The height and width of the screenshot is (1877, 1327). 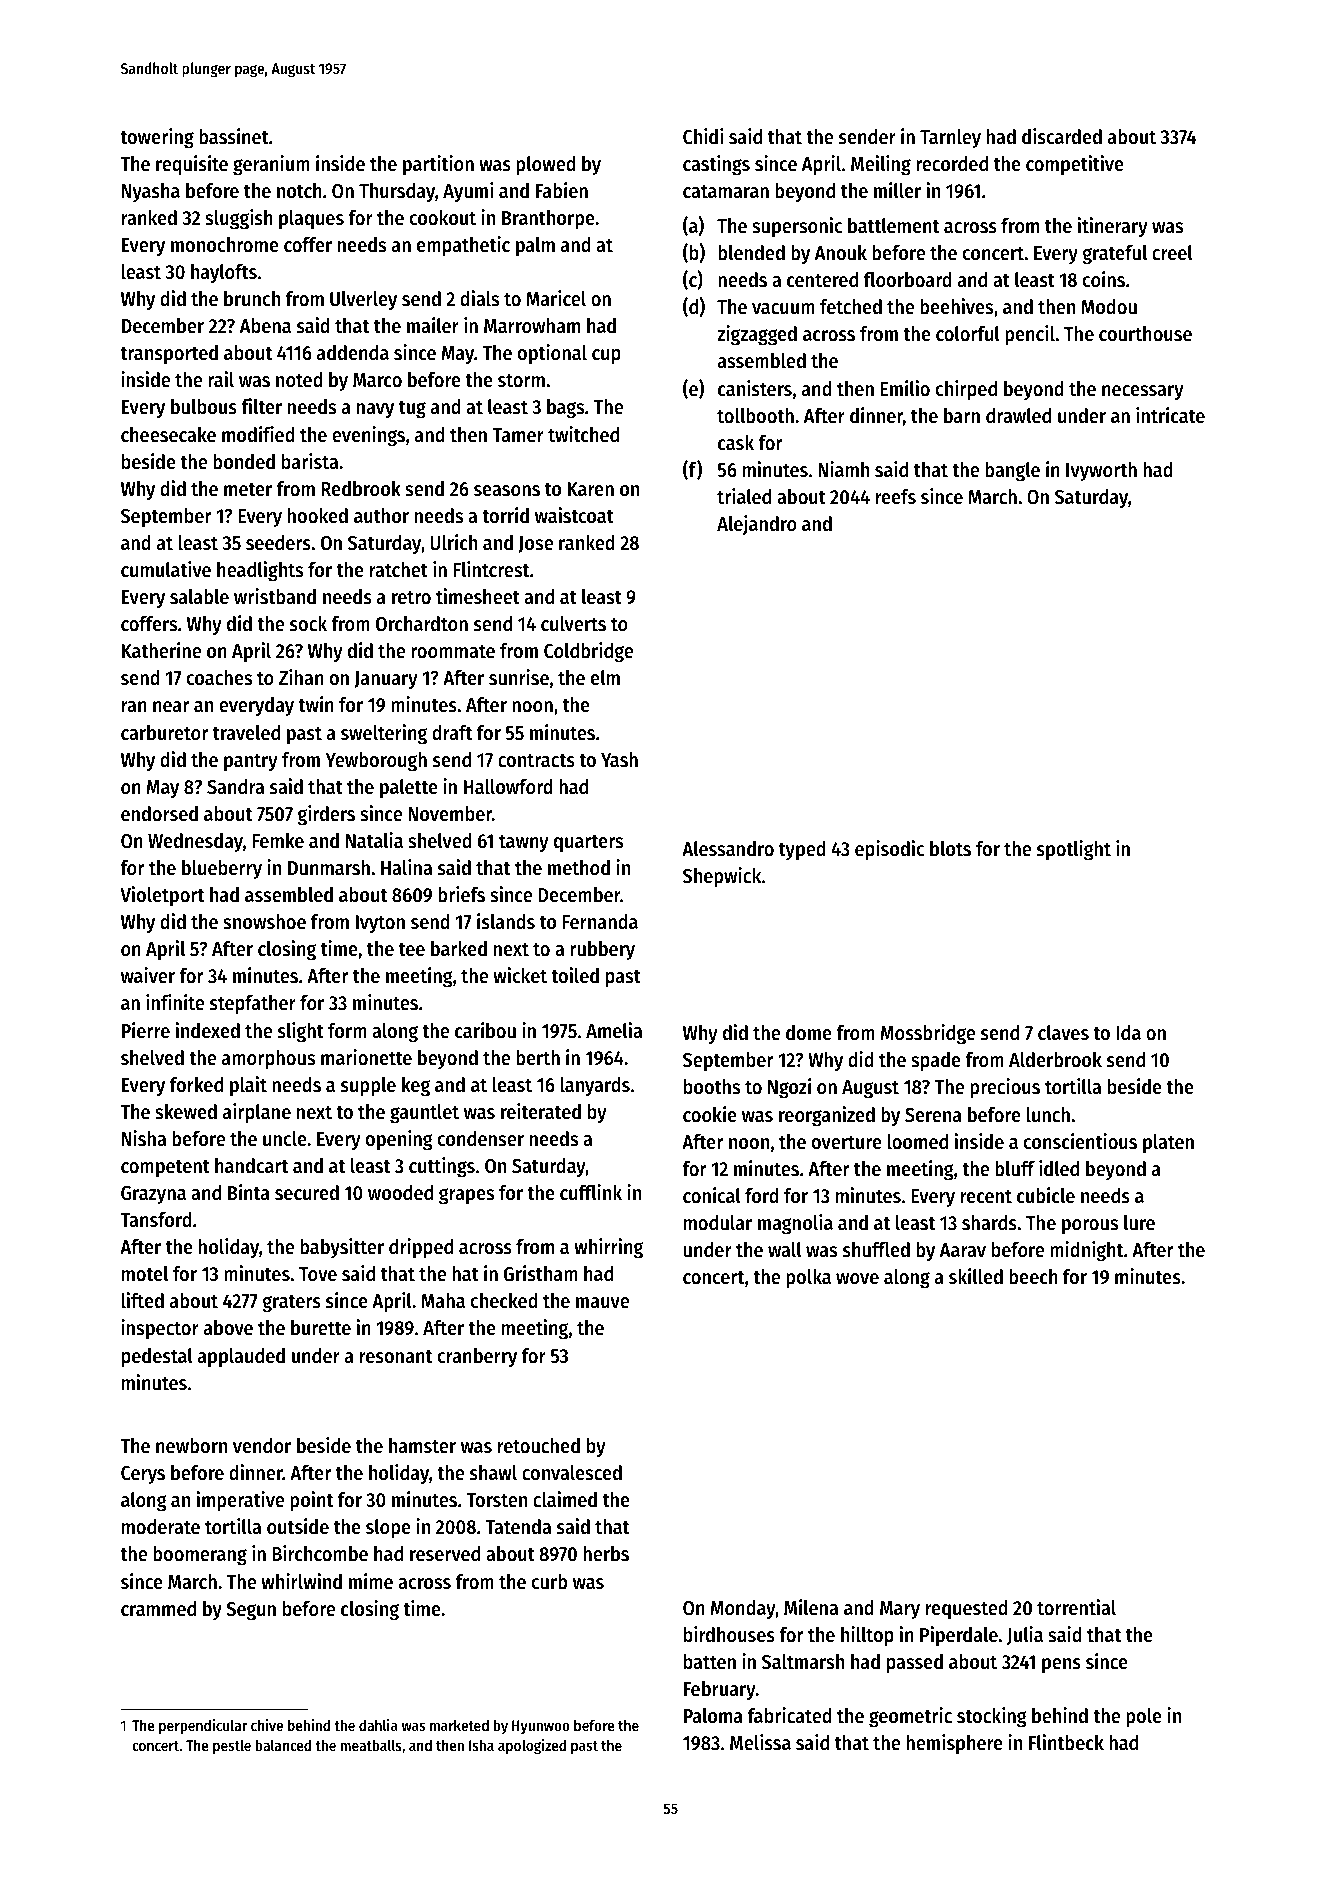 What do you see at coordinates (757, 525) in the screenshot?
I see `Alejandro` at bounding box center [757, 525].
